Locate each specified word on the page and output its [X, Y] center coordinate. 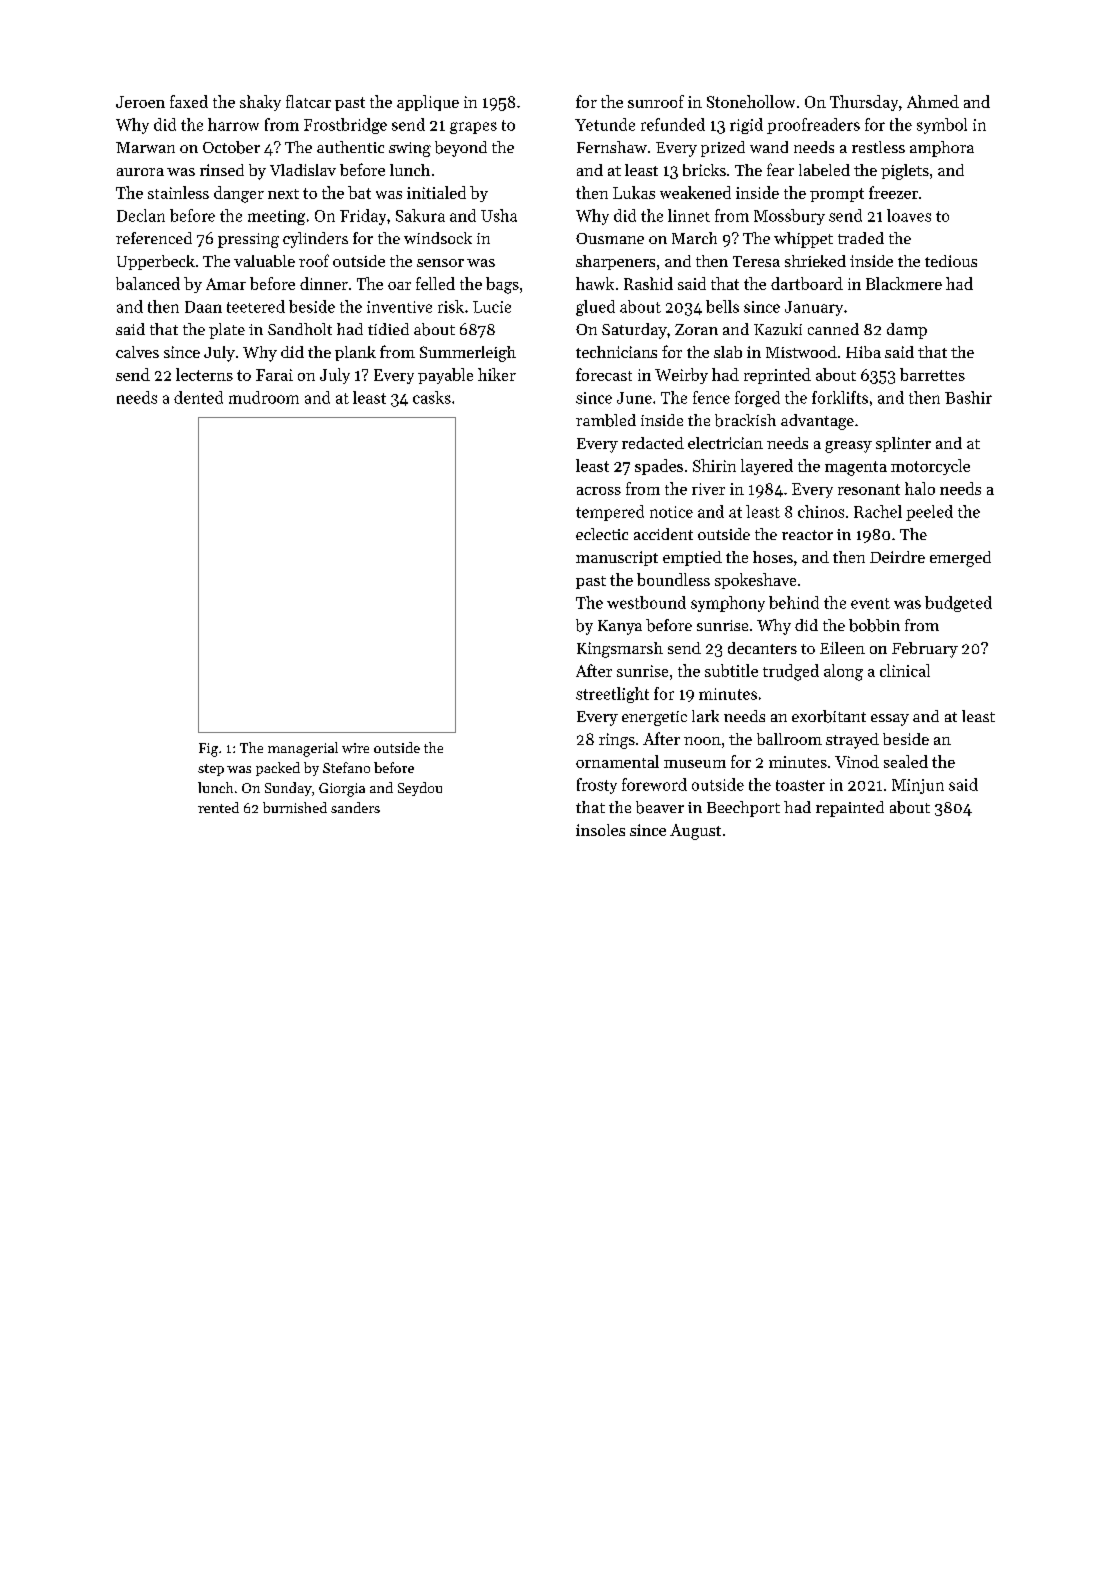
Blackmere [904, 283]
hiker [497, 374]
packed [278, 769]
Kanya [620, 627]
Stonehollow [751, 101]
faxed [189, 101]
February [925, 650]
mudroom [264, 397]
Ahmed [933, 101]
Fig [208, 750]
